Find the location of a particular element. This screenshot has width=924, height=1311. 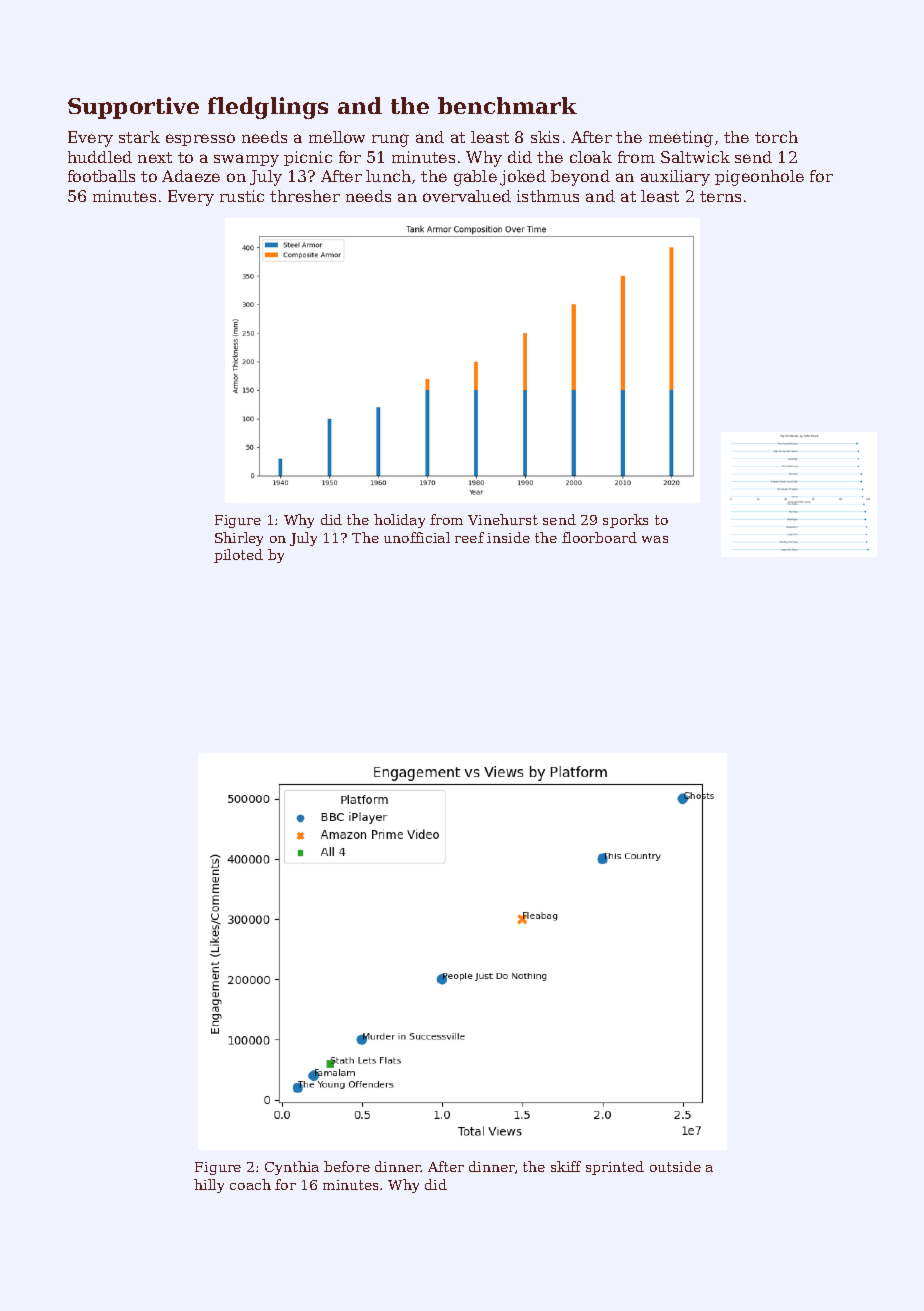

hilly is located at coordinates (209, 1186).
